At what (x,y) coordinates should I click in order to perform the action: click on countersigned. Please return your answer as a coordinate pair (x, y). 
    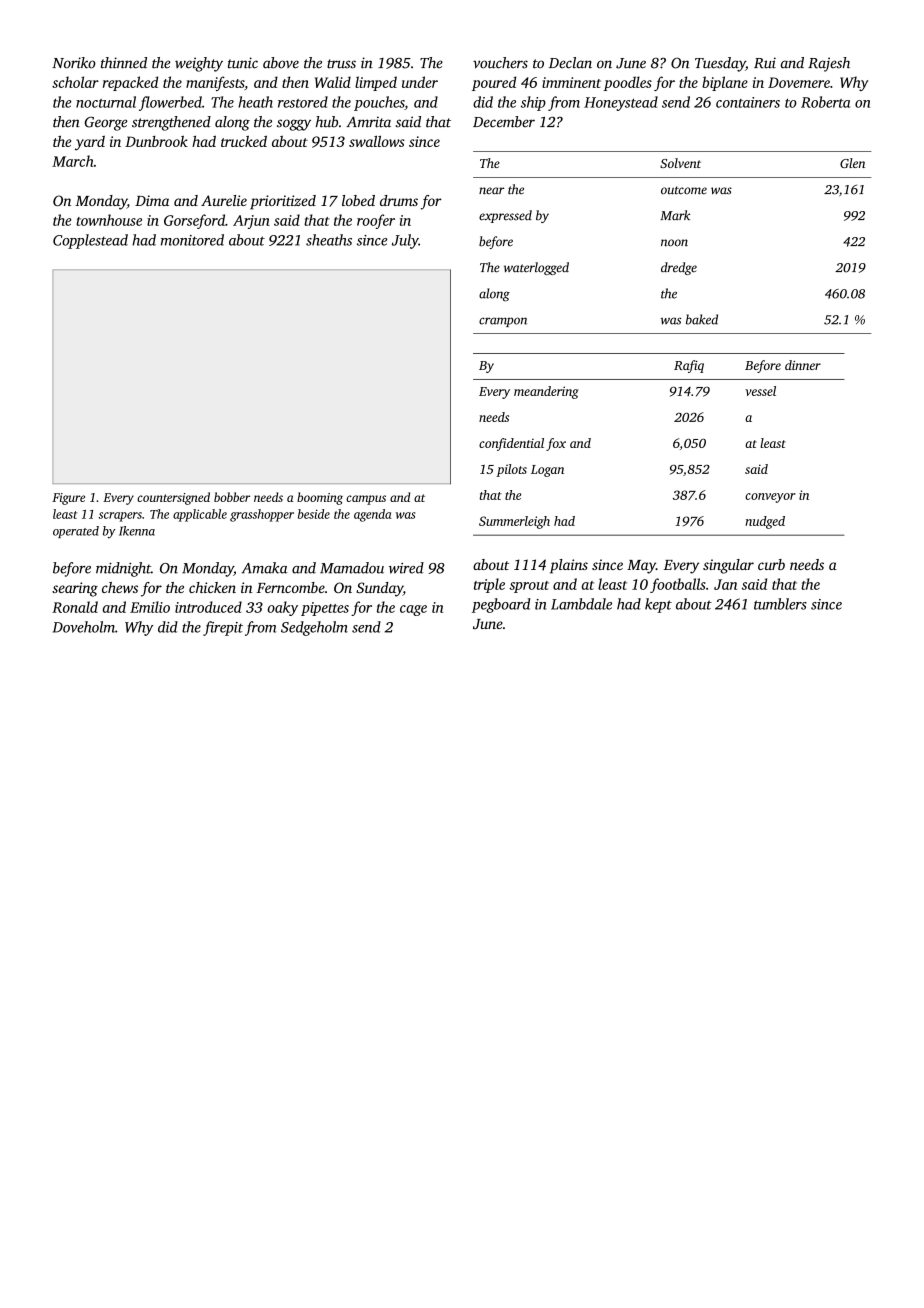
    Looking at the image, I should click on (173, 498).
